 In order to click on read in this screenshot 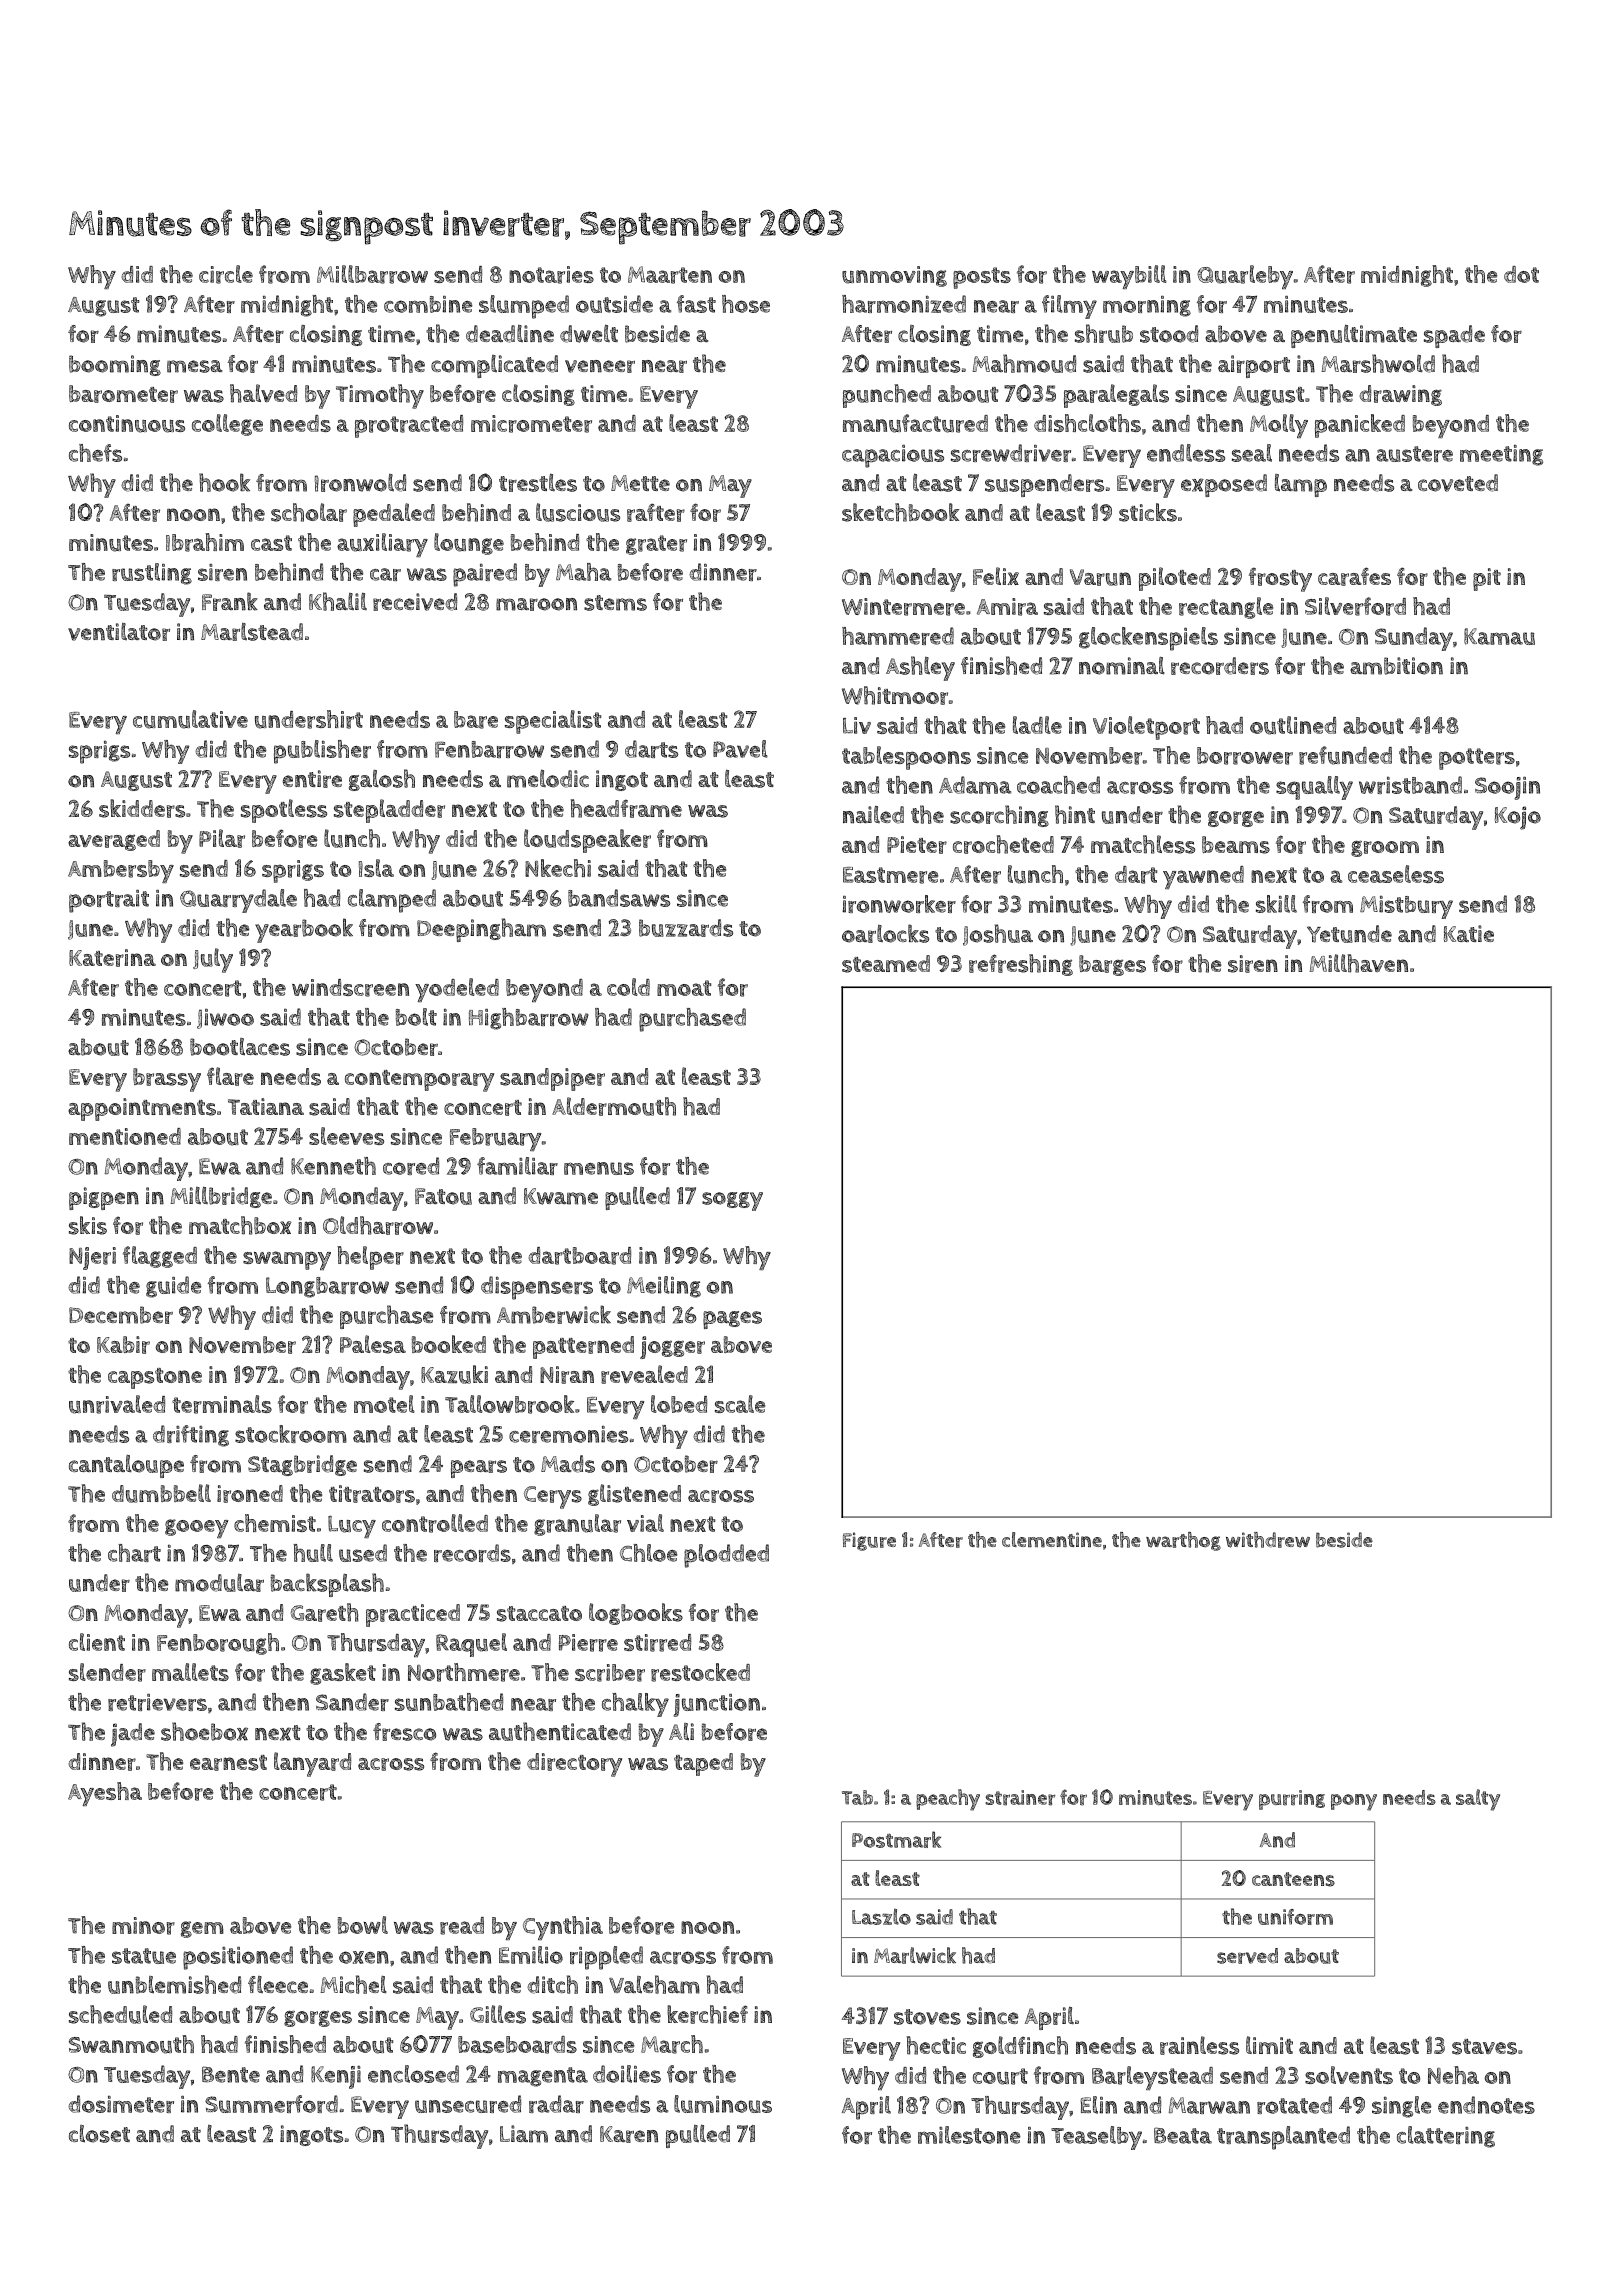, I will do `click(462, 1926)`.
